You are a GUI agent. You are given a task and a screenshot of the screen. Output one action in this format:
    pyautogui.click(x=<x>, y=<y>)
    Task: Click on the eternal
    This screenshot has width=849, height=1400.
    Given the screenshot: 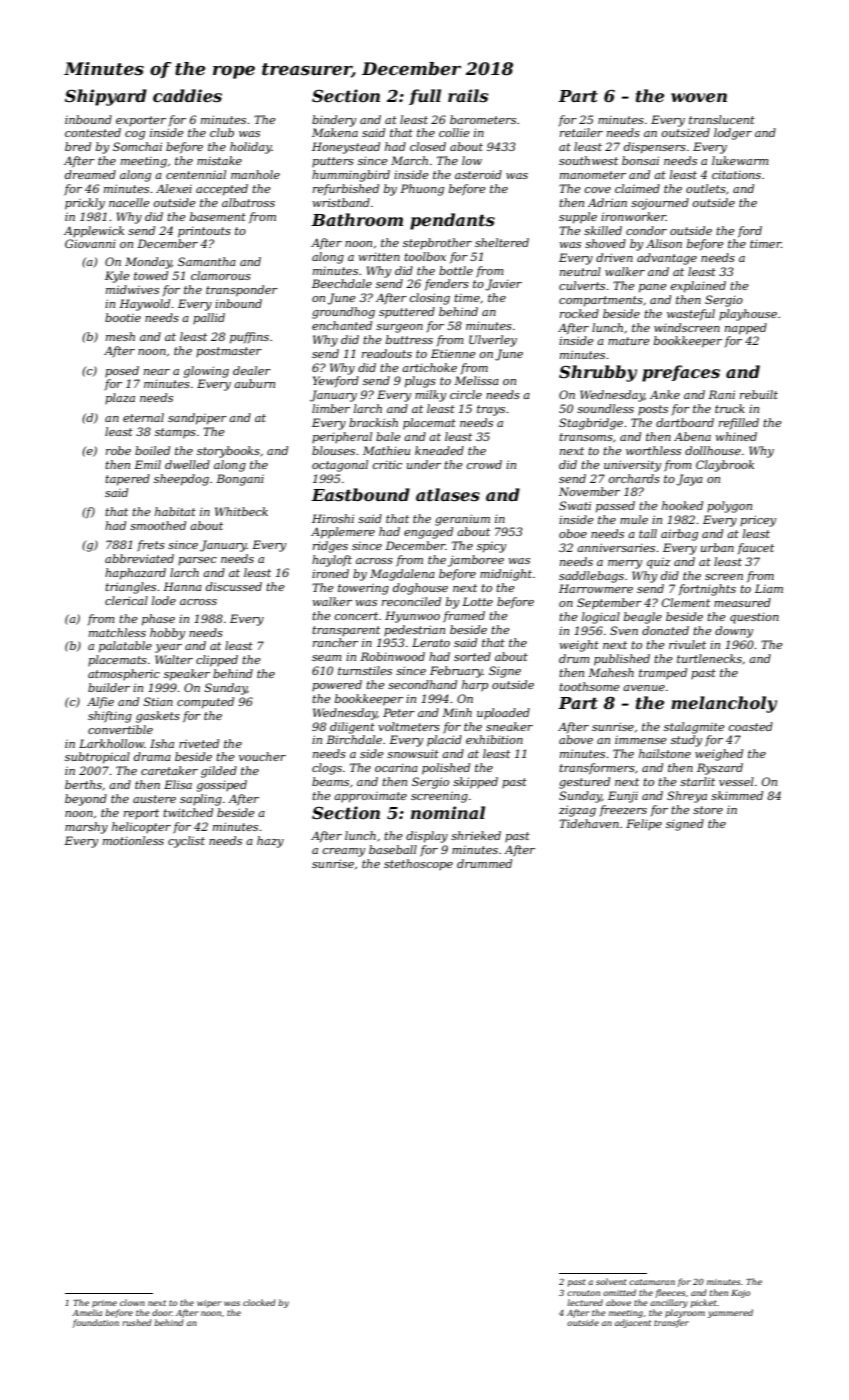 What is the action you would take?
    pyautogui.click(x=143, y=417)
